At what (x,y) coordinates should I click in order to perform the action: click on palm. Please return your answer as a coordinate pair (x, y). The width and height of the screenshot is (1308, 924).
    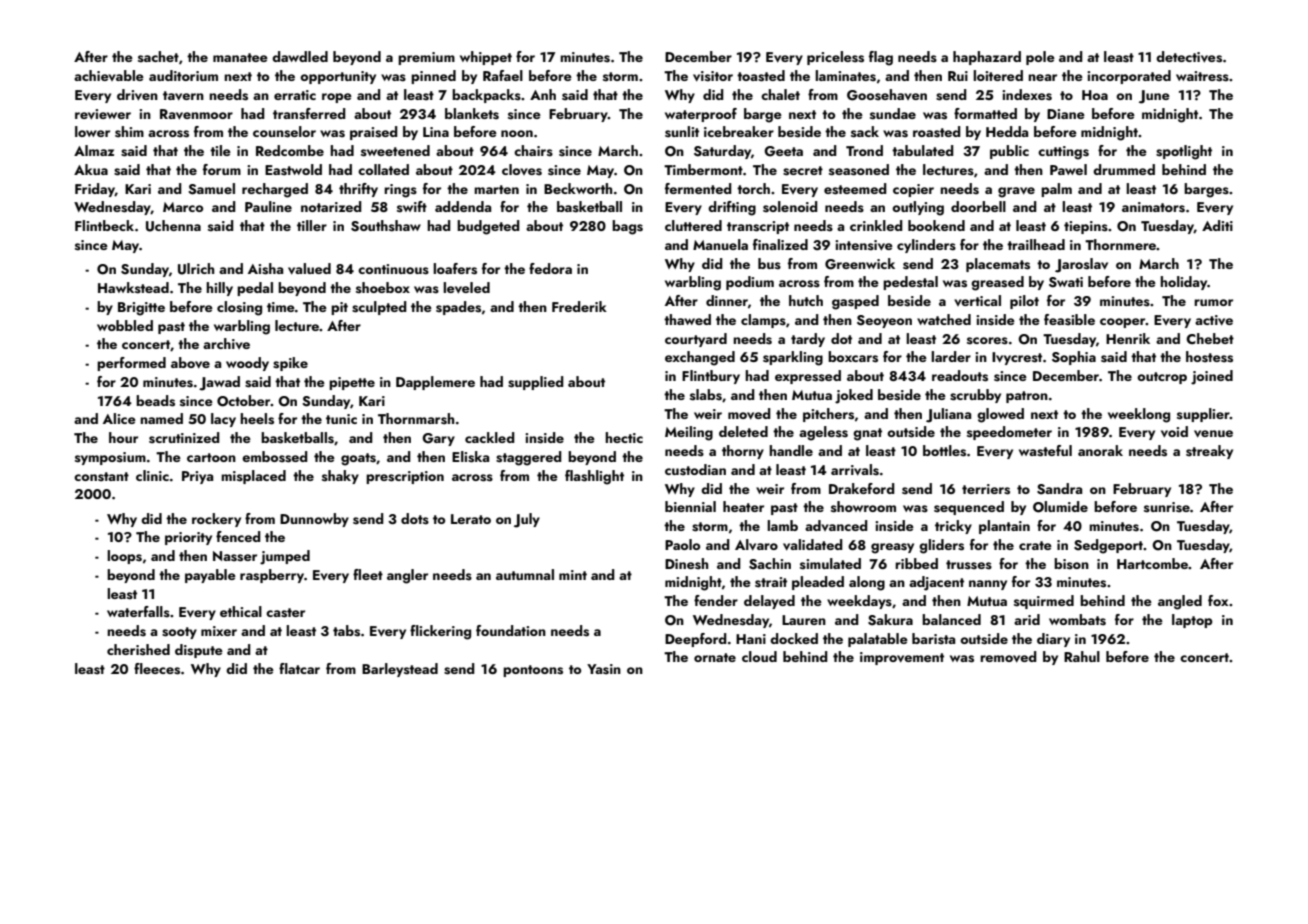
    Looking at the image, I should click on (1056, 190).
